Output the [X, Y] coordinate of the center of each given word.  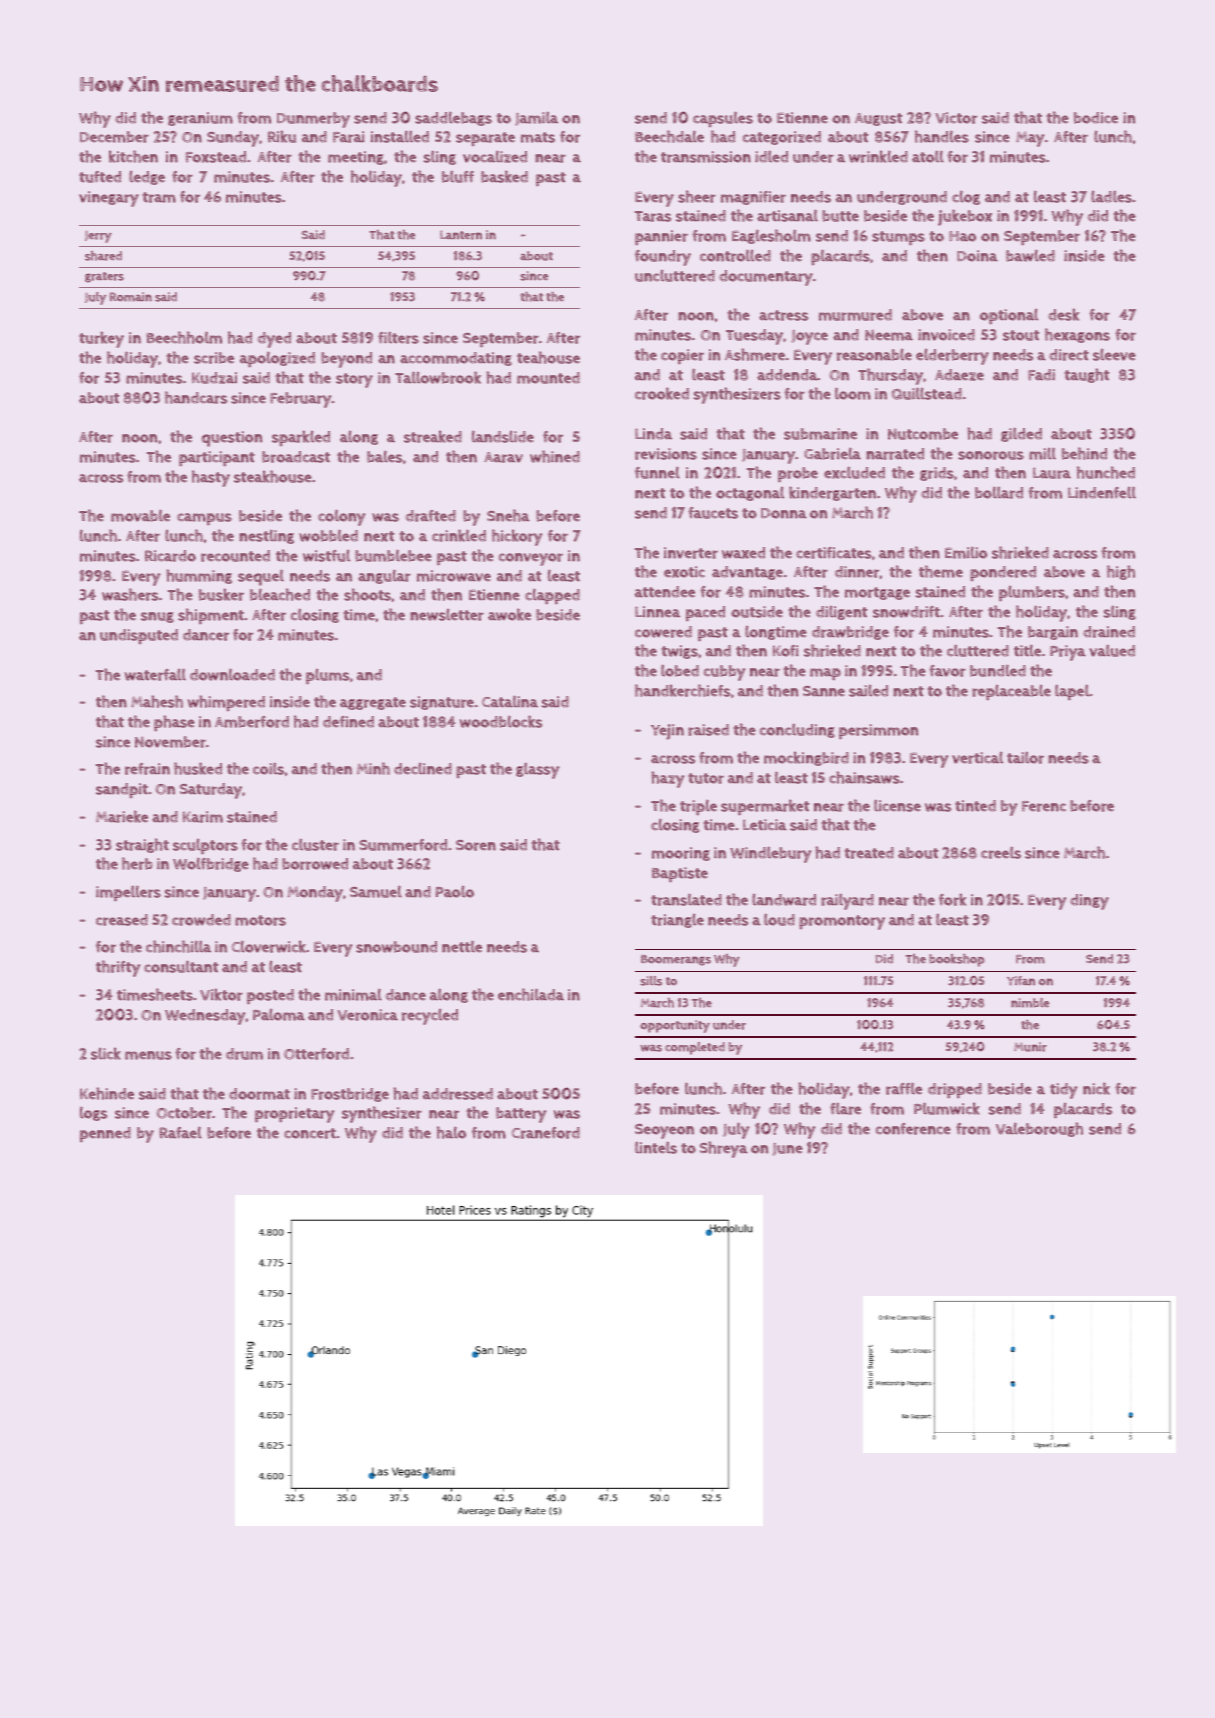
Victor [956, 118]
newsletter [447, 614]
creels [1001, 852]
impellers [128, 893]
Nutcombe [923, 434]
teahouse [548, 357]
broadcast [296, 457]
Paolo [455, 891]
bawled [1030, 256]
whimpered [226, 703]
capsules [723, 119]
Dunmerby [313, 120]
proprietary [294, 1115]
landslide [503, 436]
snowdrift [906, 612]
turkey [101, 339]
